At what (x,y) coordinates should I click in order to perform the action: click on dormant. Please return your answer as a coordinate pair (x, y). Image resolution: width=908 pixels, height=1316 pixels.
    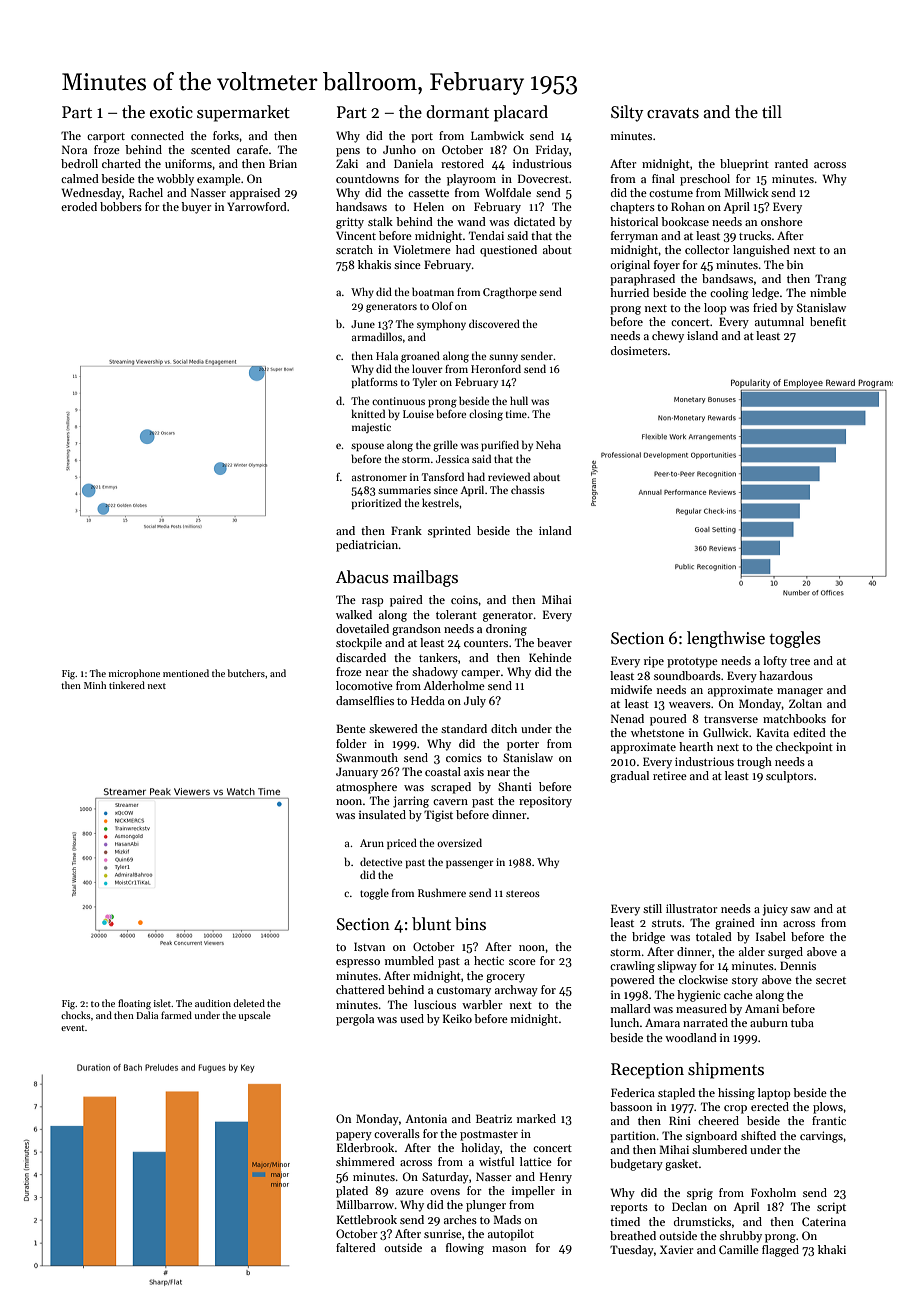
    Looking at the image, I should click on (457, 111).
